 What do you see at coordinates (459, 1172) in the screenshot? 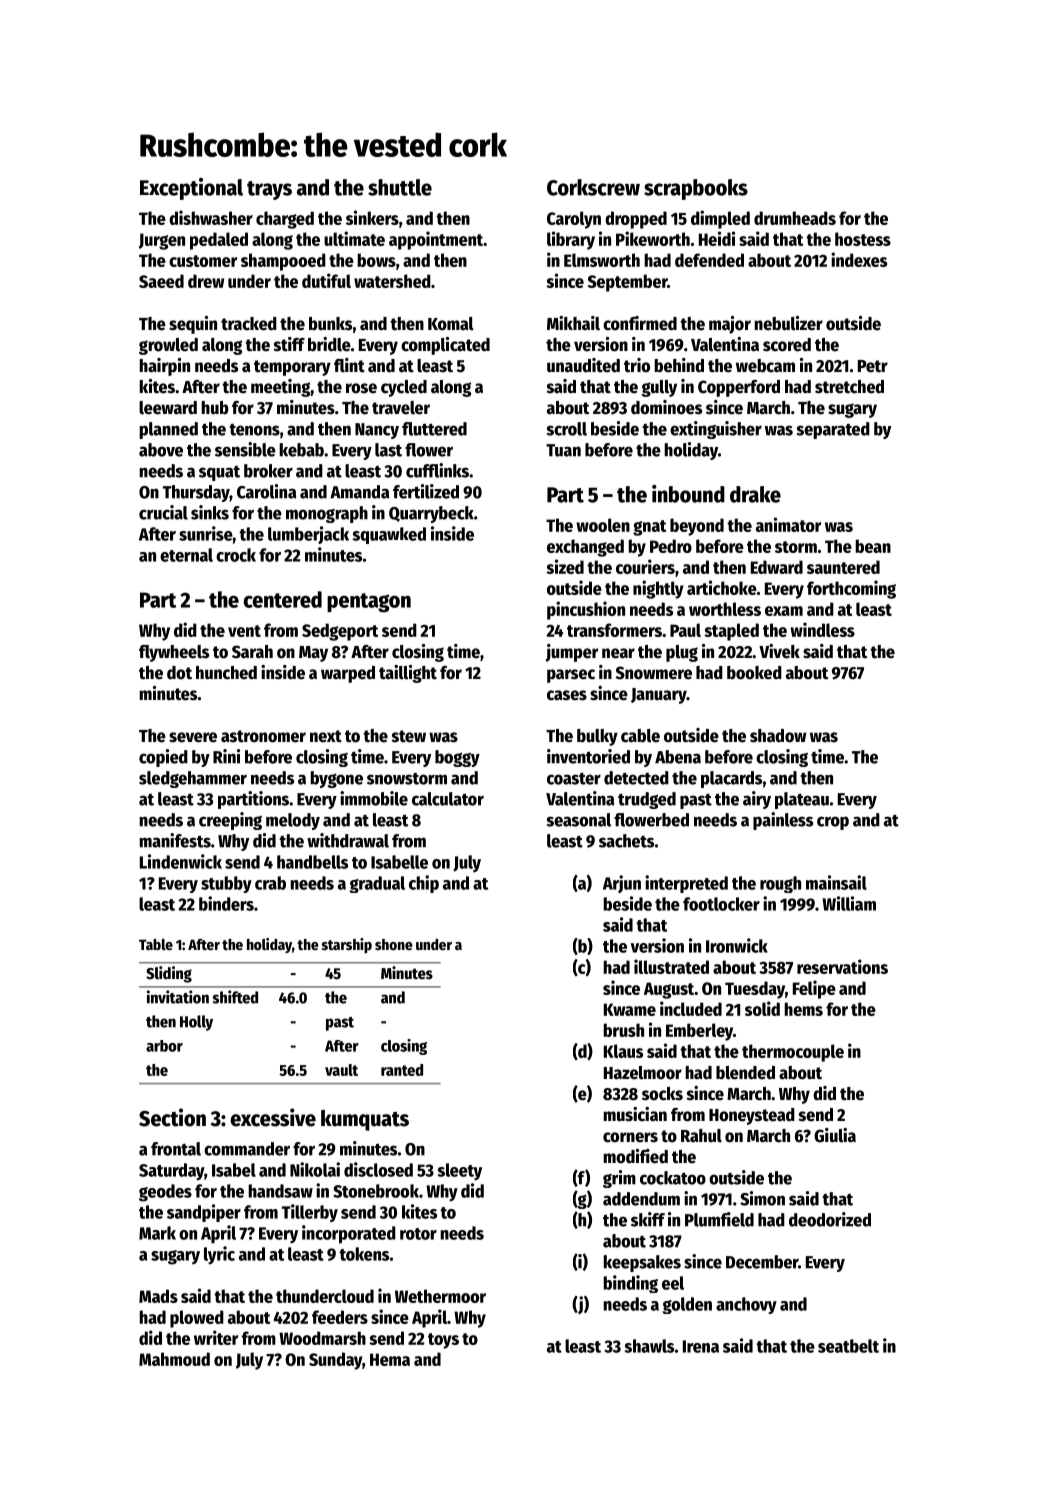
I see `sleety` at bounding box center [459, 1172].
